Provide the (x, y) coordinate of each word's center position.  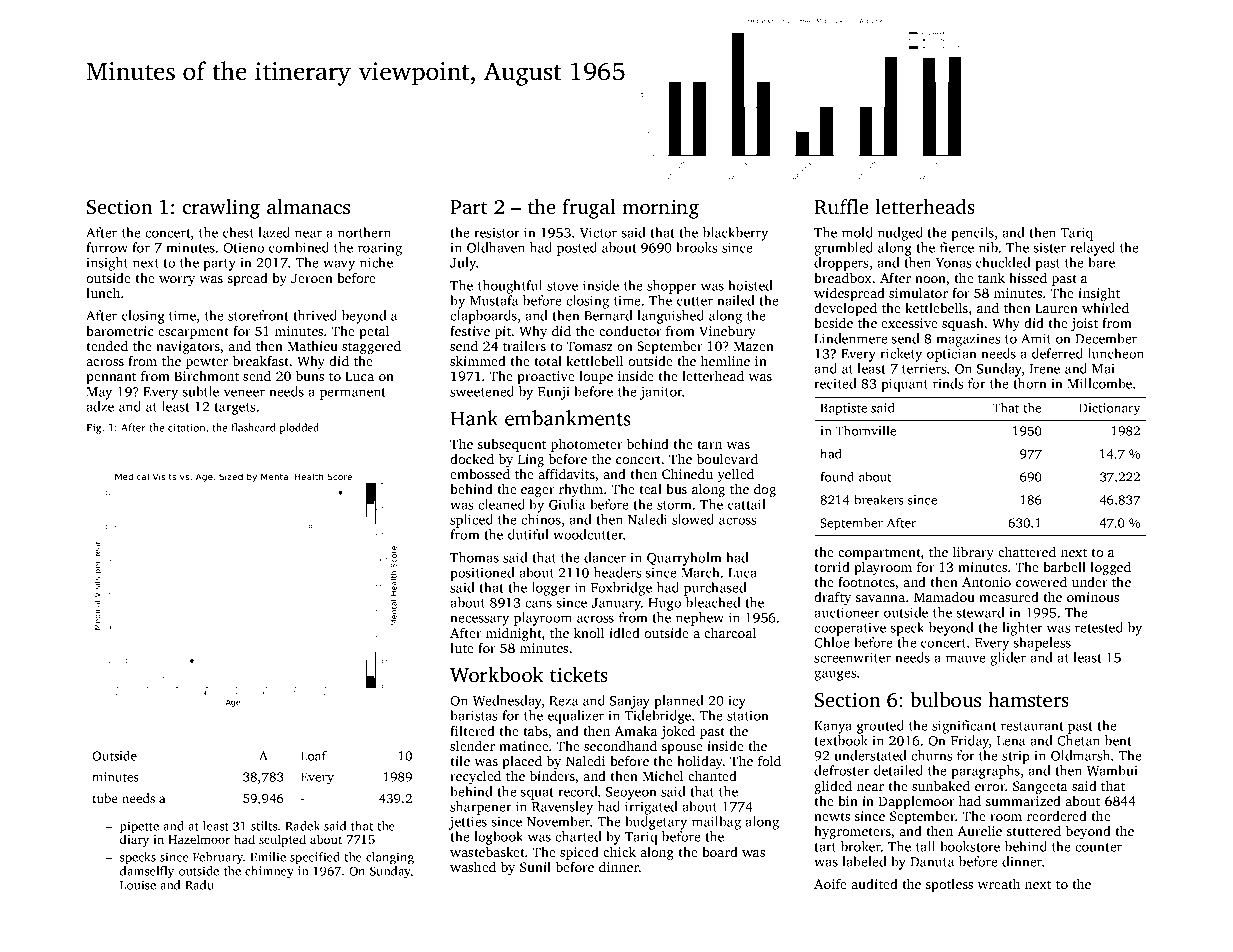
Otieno (243, 247)
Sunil (535, 867)
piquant (904, 385)
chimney (269, 872)
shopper (672, 287)
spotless (949, 885)
